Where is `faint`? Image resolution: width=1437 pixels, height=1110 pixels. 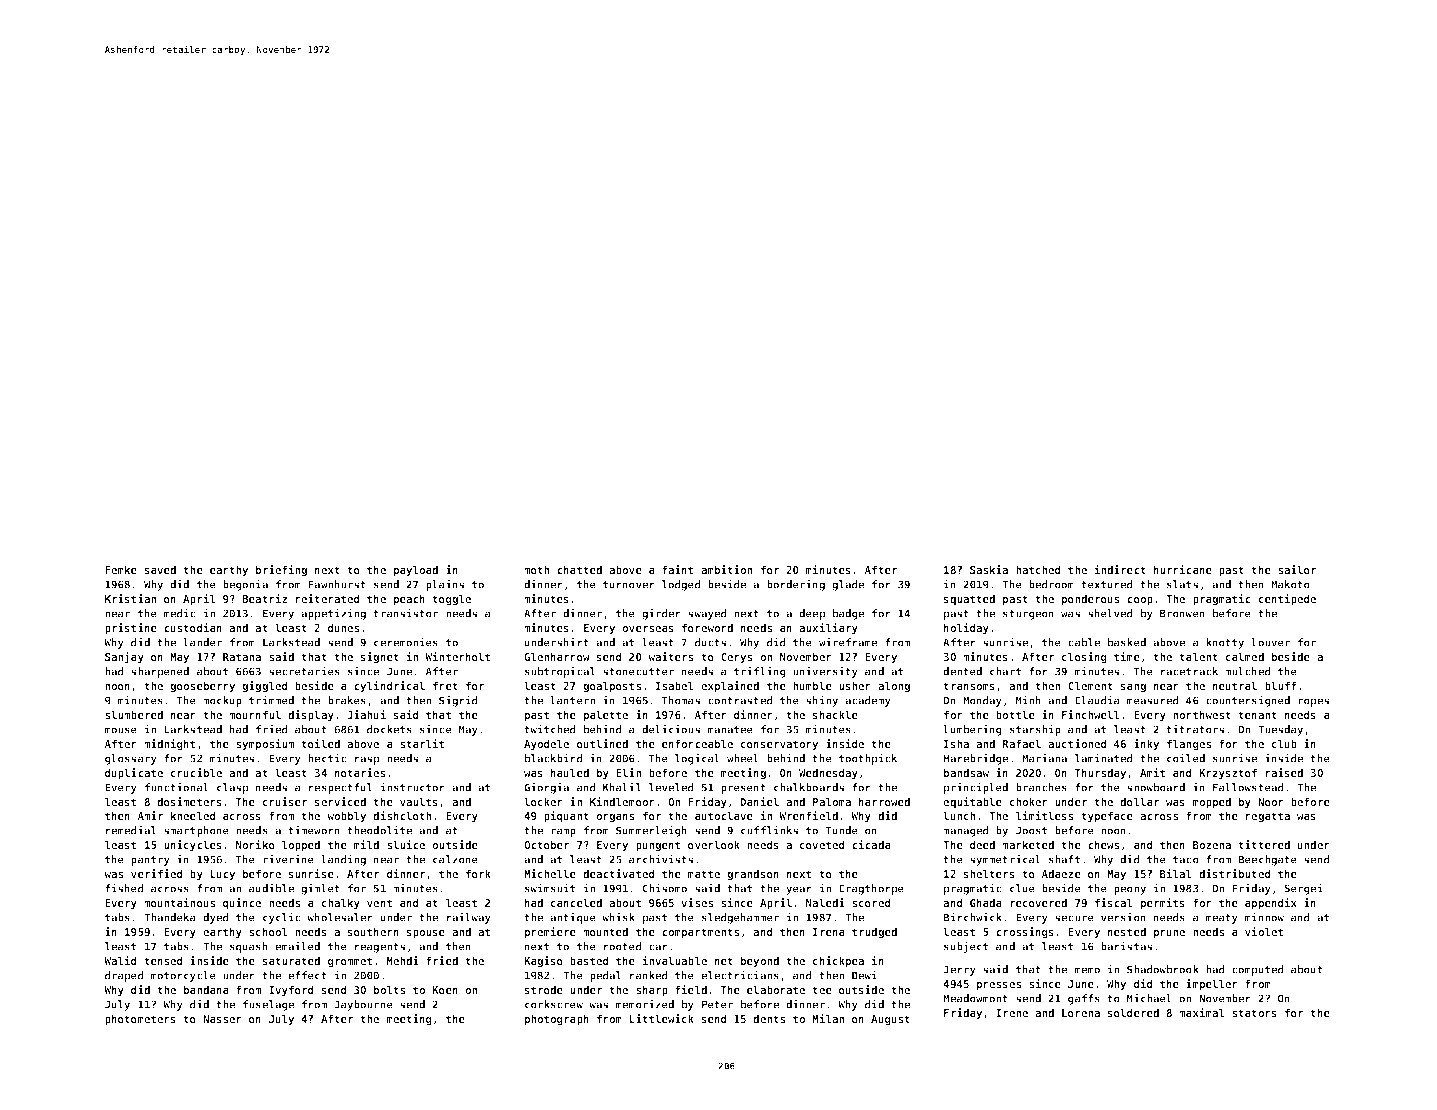 faint is located at coordinates (677, 569).
